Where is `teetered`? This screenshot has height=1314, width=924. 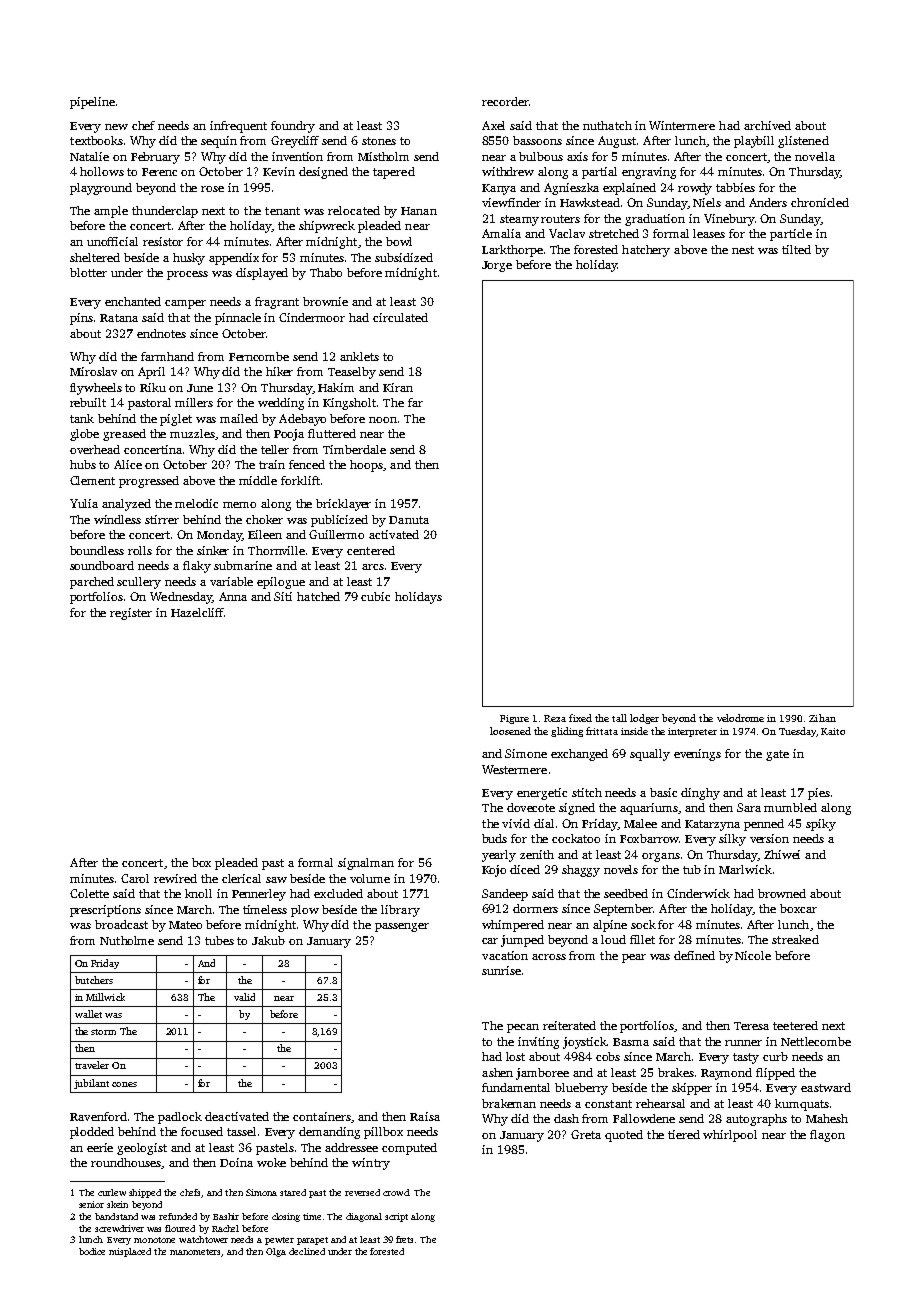 teetered is located at coordinates (795, 1025).
